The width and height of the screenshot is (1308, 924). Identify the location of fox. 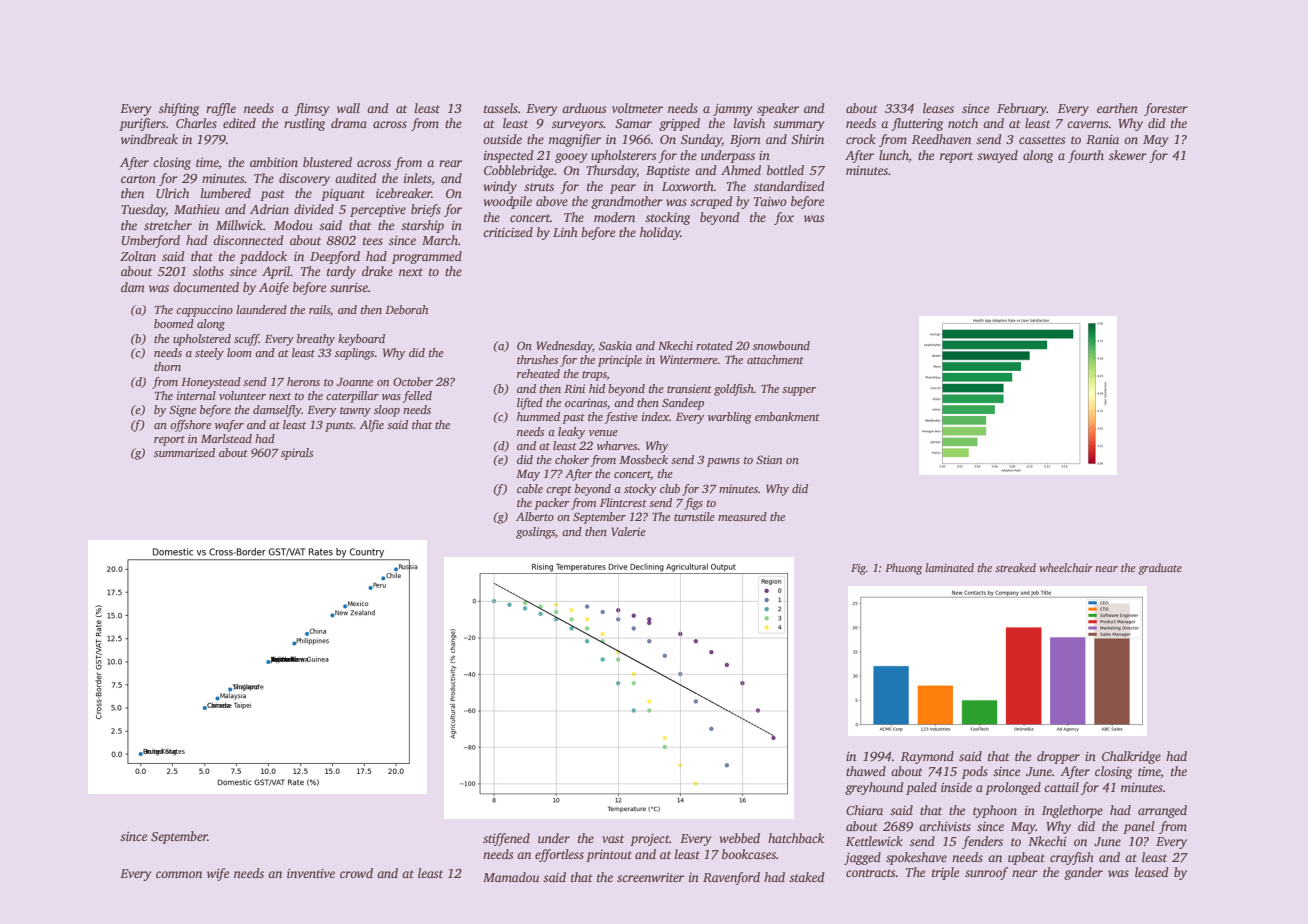
(784, 218).
